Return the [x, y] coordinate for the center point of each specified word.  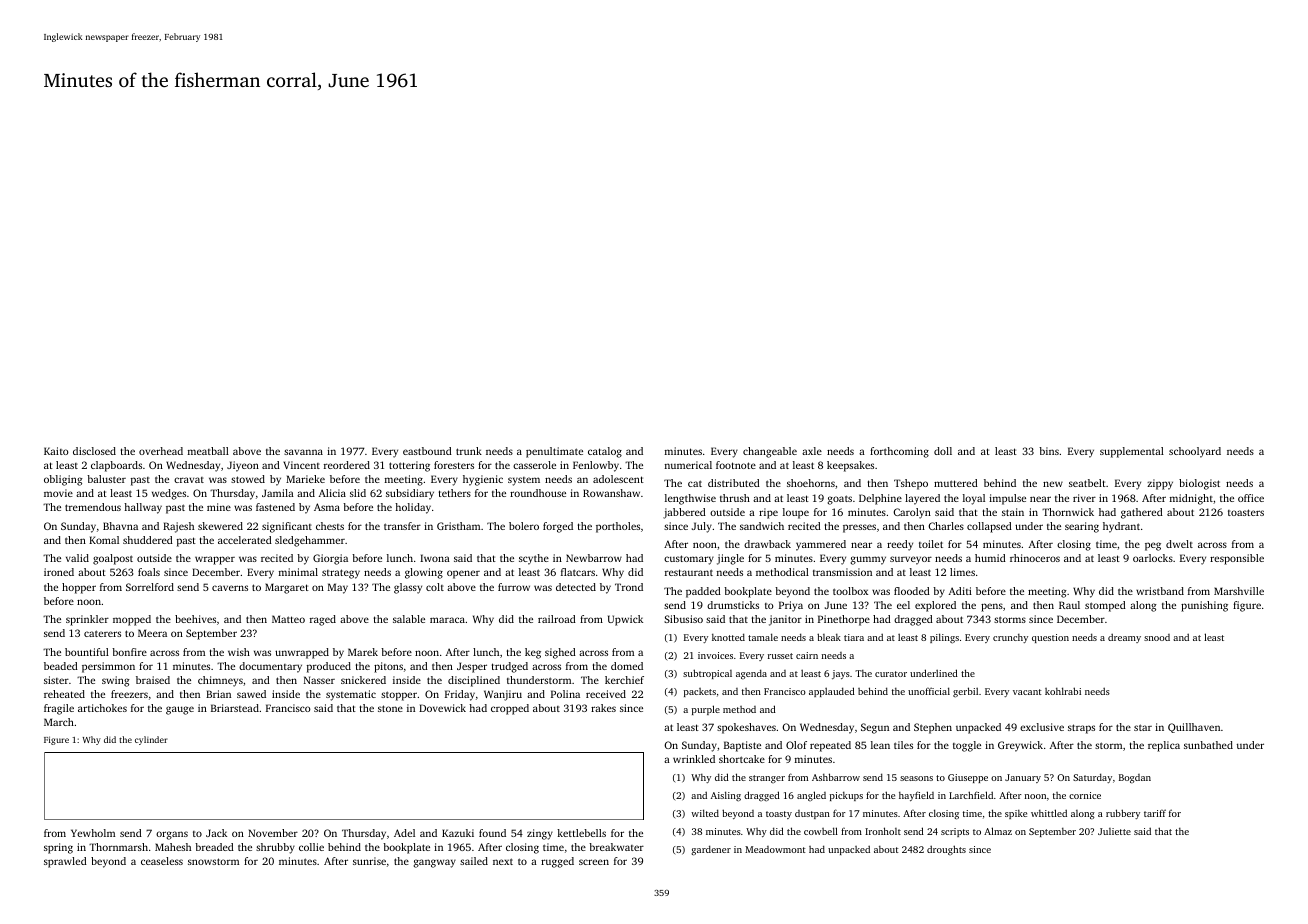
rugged [557, 862]
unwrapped [302, 653]
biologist [1199, 484]
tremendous [93, 507]
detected [576, 587]
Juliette [1114, 831]
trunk [469, 451]
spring [58, 848]
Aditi [960, 591]
